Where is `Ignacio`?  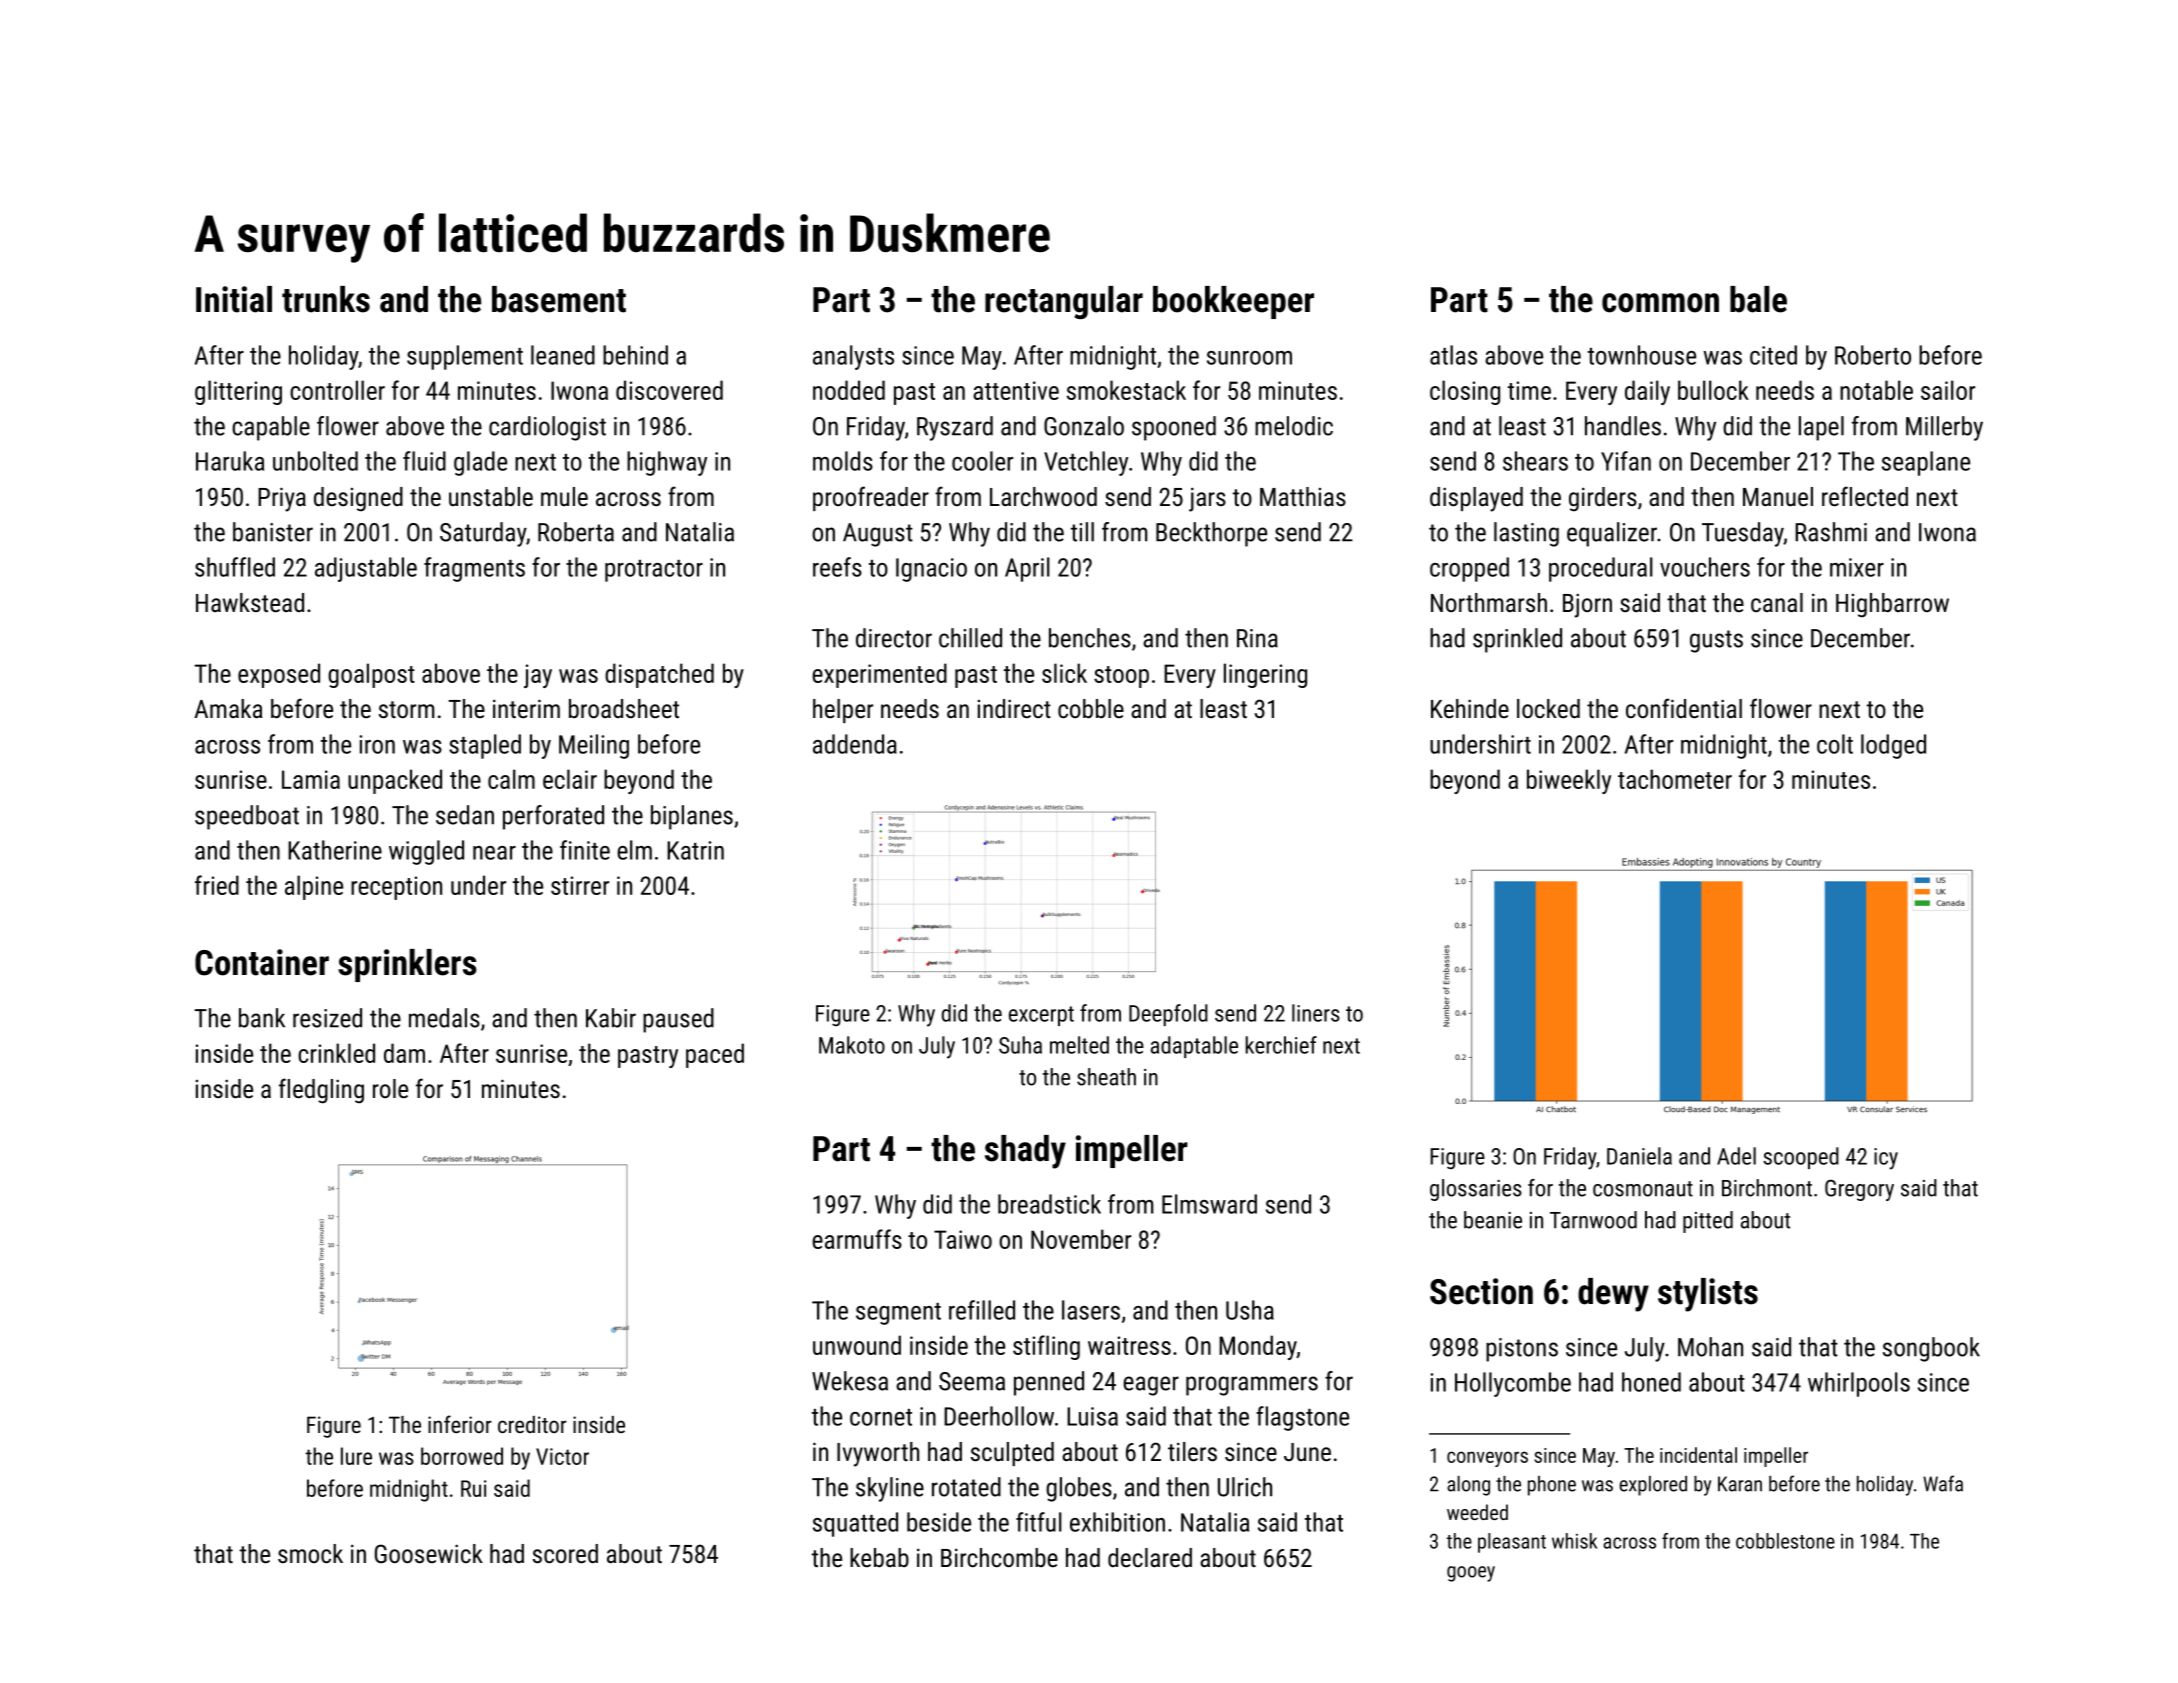 Ignacio is located at coordinates (931, 570).
